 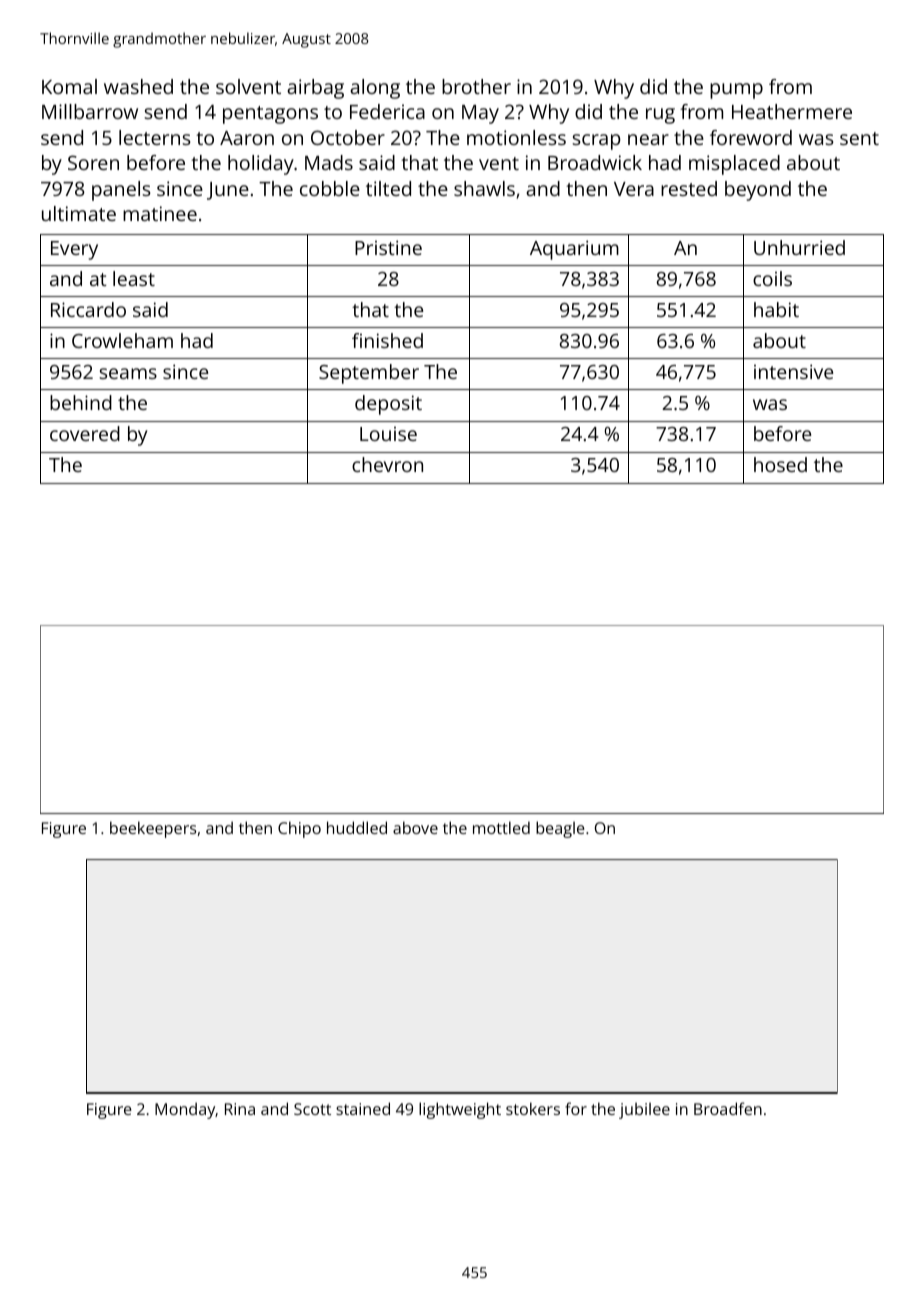 I want to click on finished, so click(x=387, y=340).
